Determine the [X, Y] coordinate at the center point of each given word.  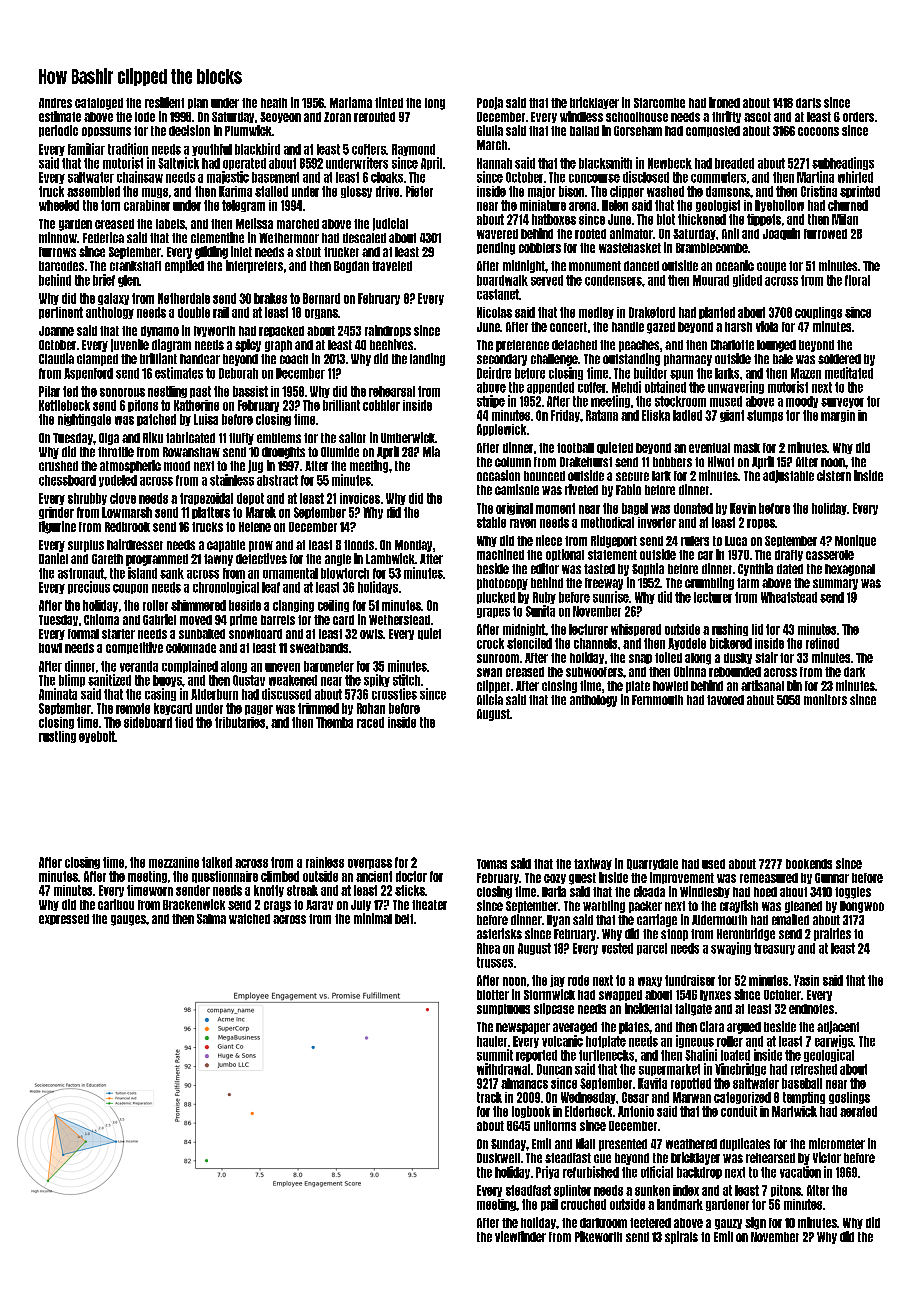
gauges [128, 920]
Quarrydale [652, 864]
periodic [58, 131]
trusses [495, 962]
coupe [771, 267]
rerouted [374, 117]
